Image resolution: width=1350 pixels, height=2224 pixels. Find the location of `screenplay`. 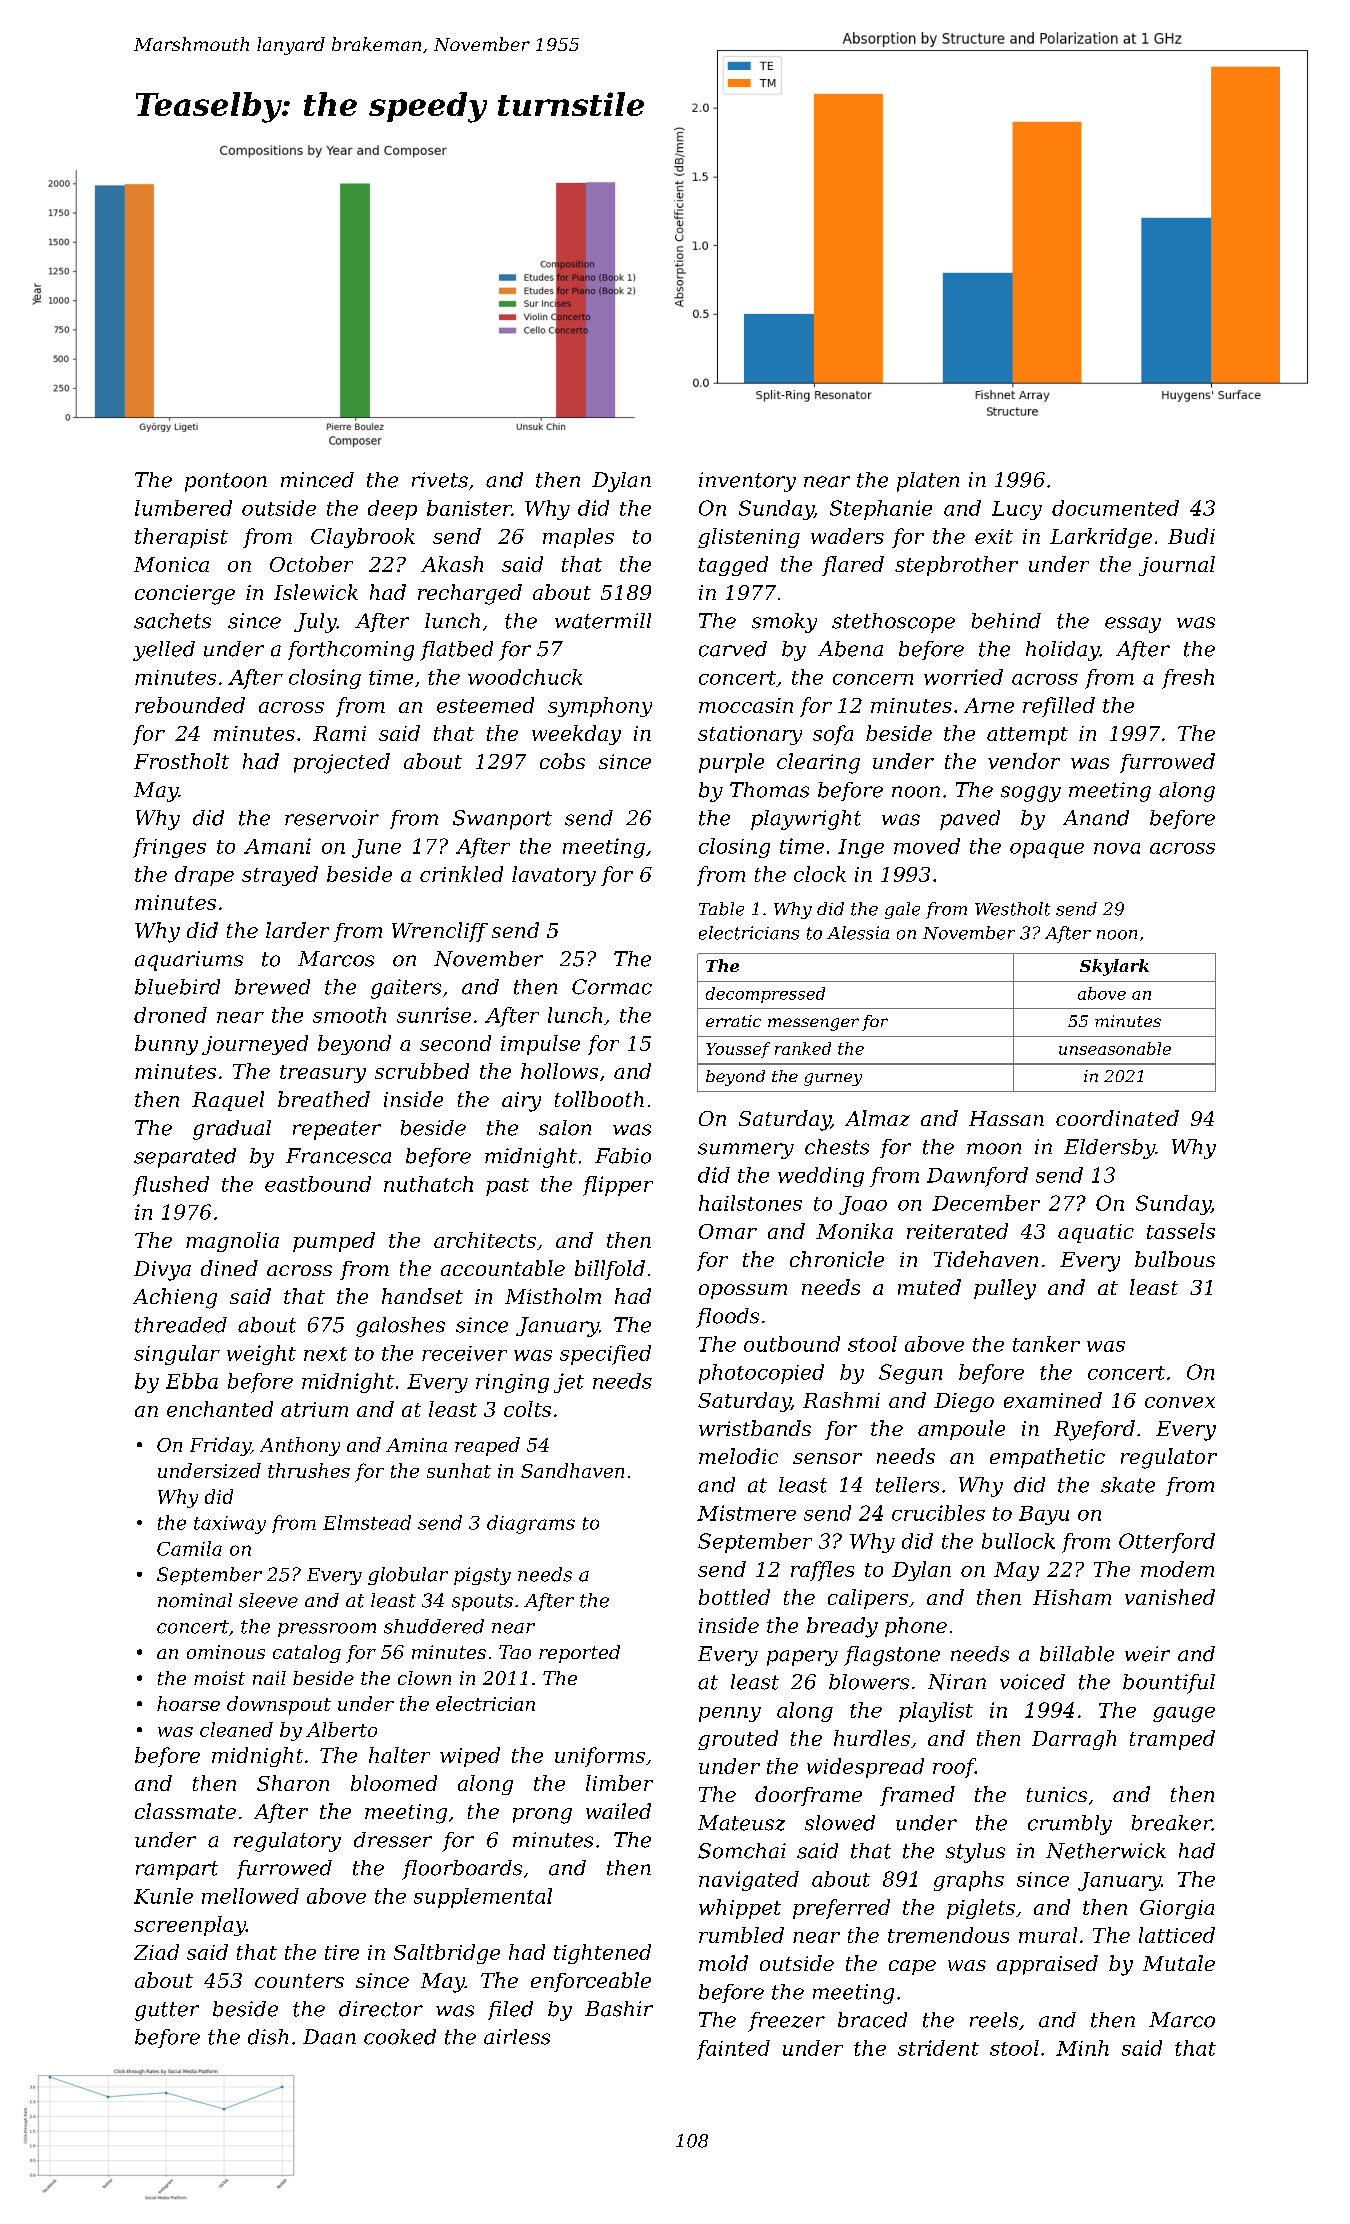

screenplay is located at coordinates (190, 1926).
